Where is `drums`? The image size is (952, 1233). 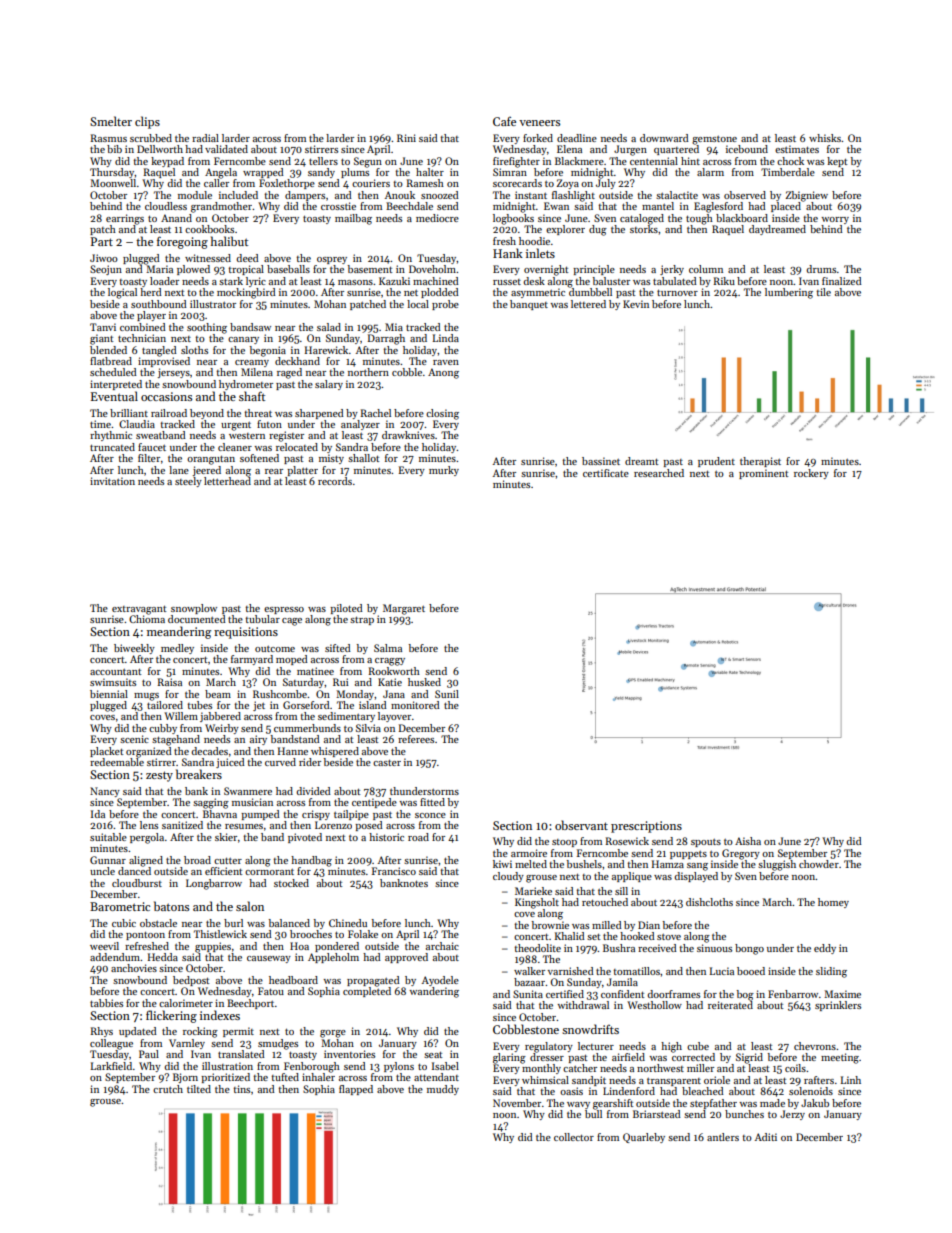
drums is located at coordinates (821, 269).
